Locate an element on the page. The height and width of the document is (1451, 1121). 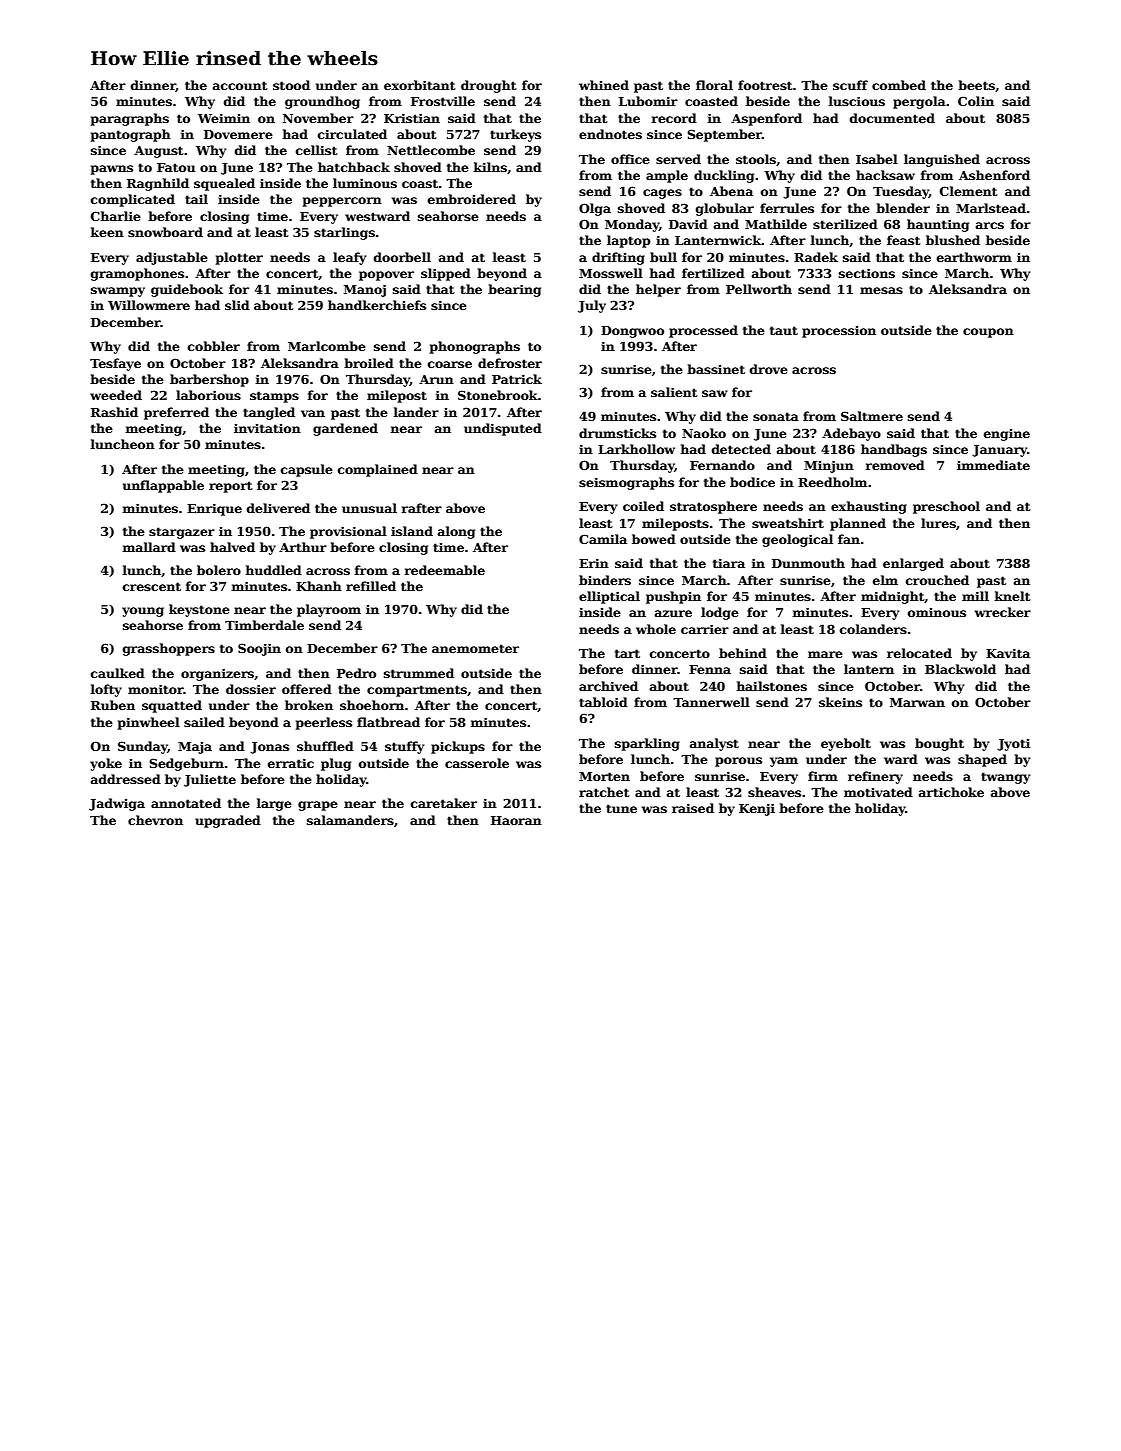
casserole is located at coordinates (477, 763).
